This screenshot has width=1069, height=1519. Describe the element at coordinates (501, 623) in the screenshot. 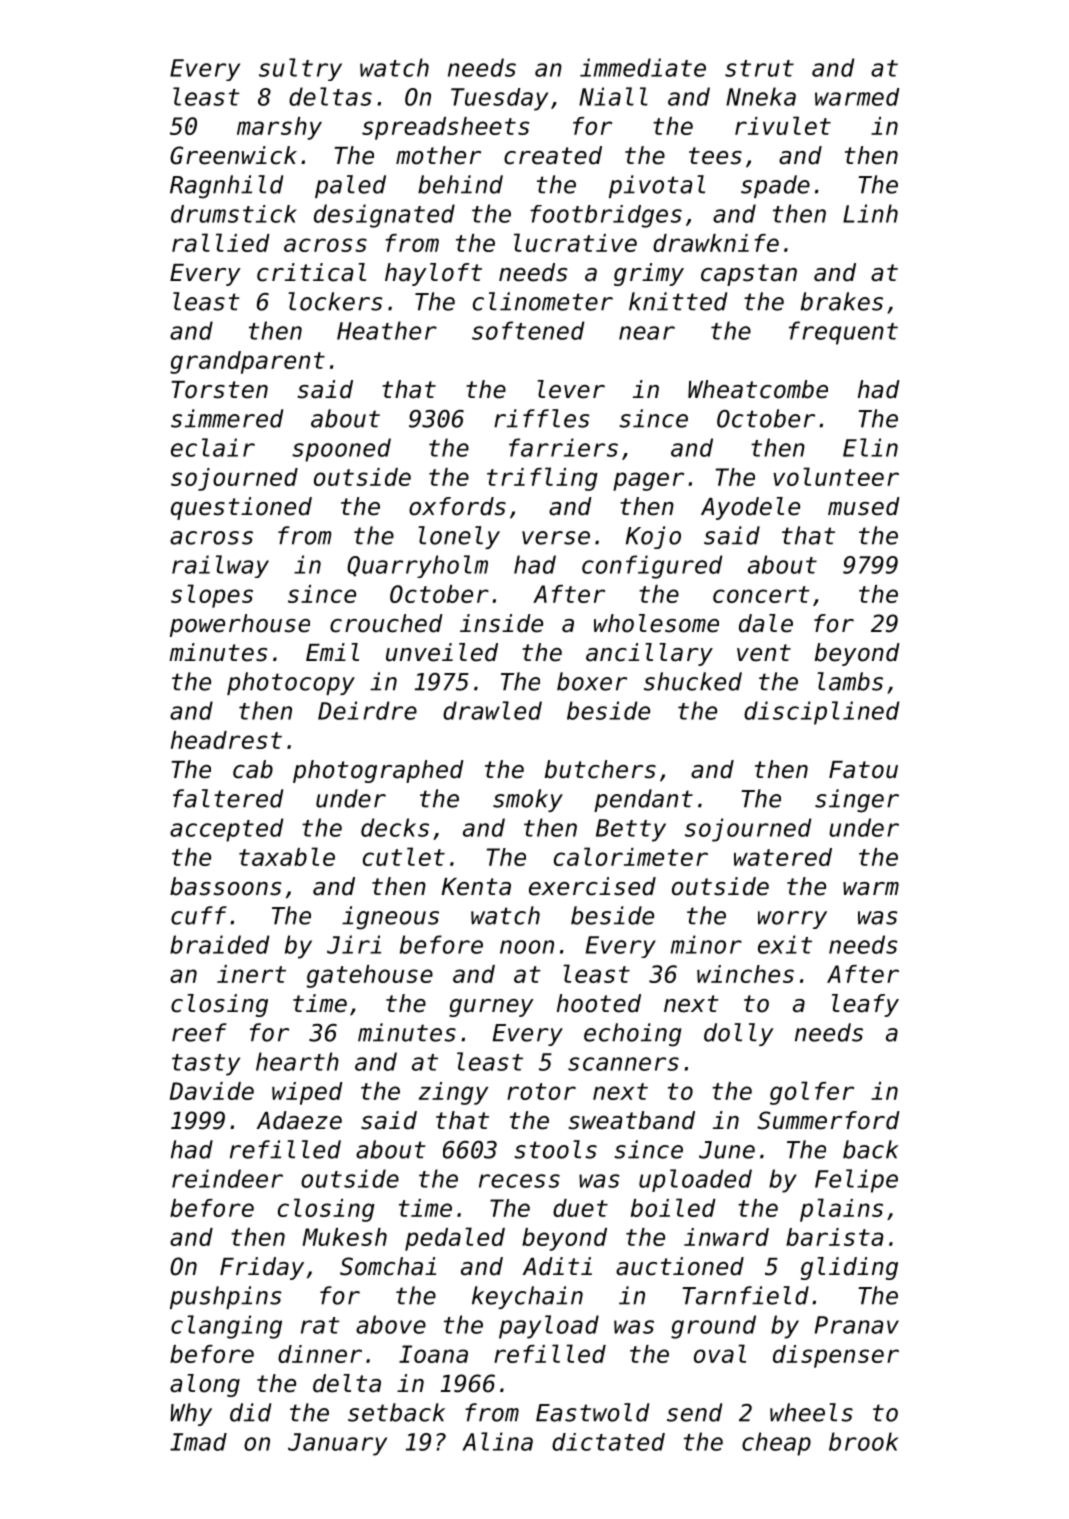

I see `inside` at that location.
